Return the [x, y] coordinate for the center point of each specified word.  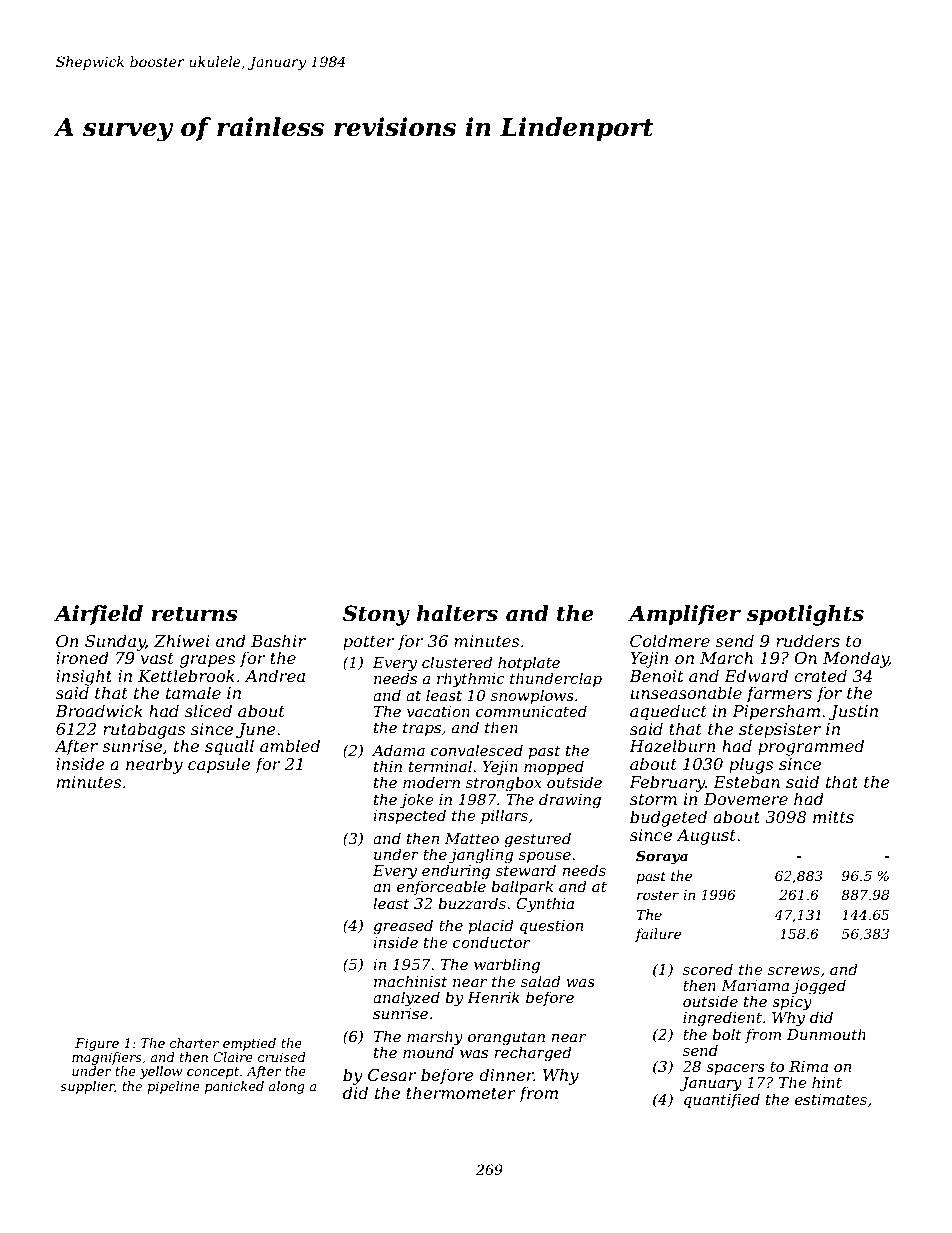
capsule [219, 765]
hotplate [529, 663]
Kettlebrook [186, 675]
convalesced [477, 750]
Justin [853, 713]
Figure [97, 1044]
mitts [833, 817]
